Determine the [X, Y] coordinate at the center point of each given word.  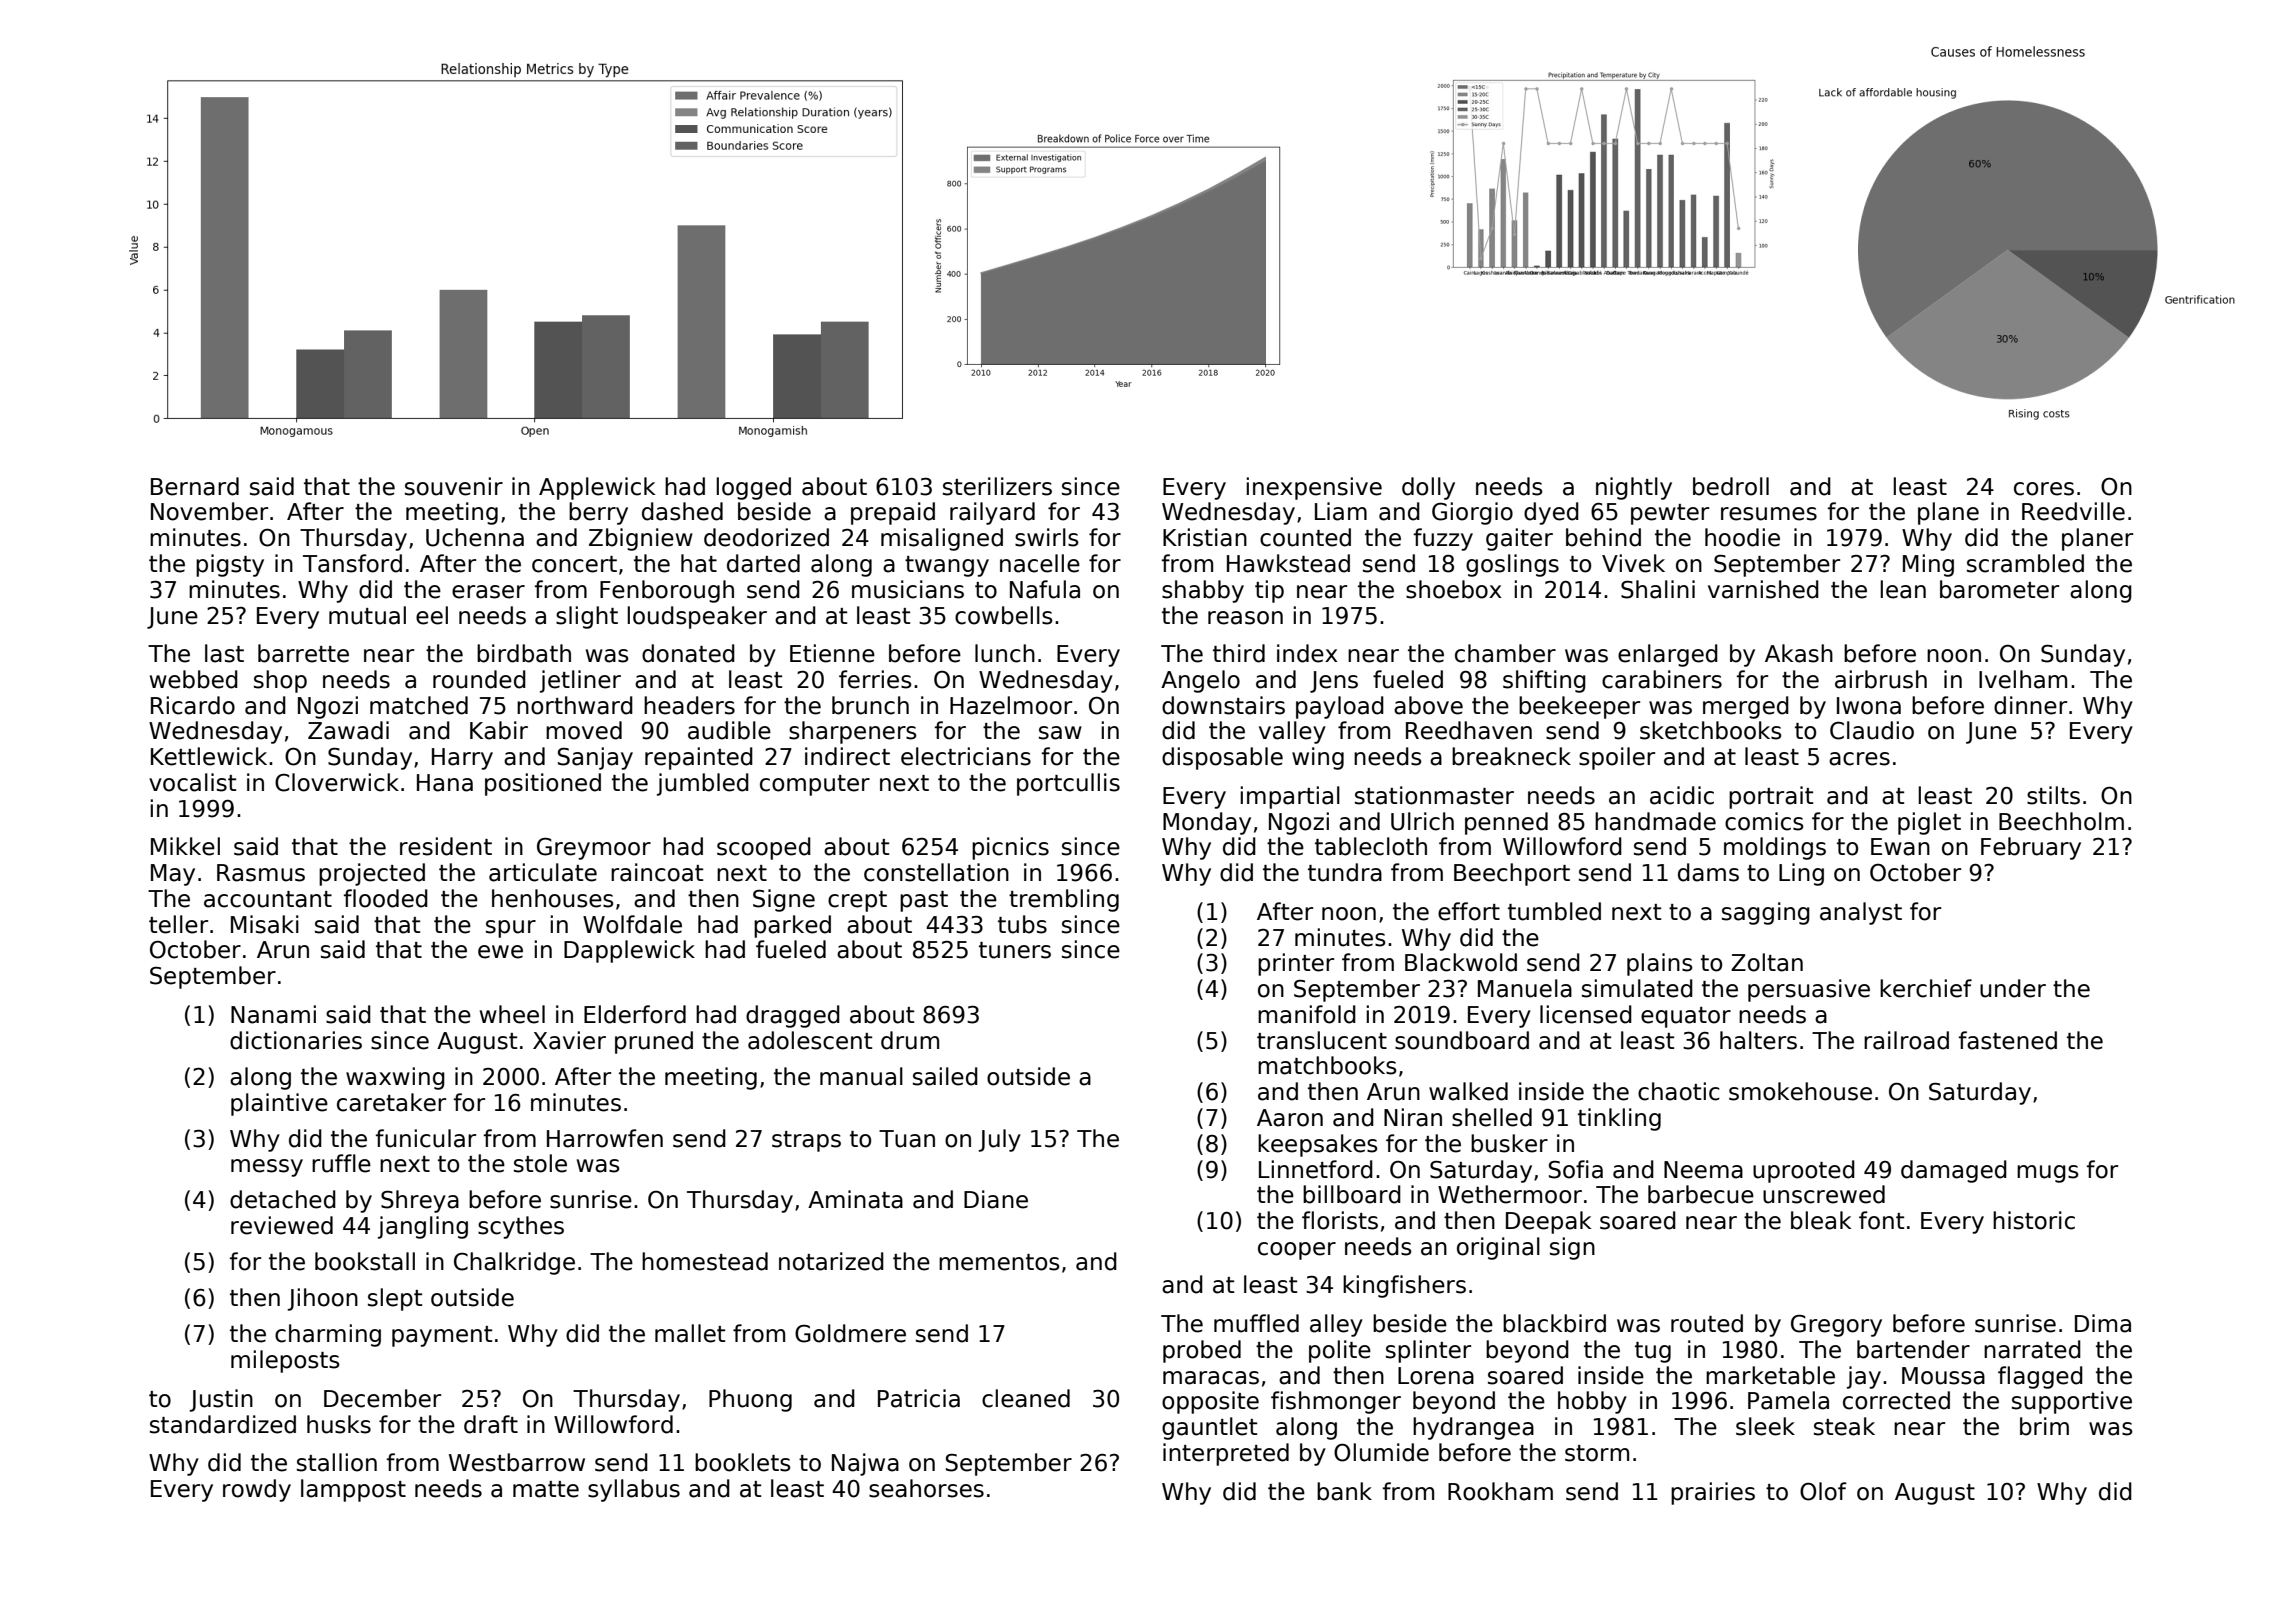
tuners [1015, 950]
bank [1344, 1491]
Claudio [1872, 730]
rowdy [257, 1490]
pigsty [230, 565]
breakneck [1511, 756]
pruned [654, 1042]
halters [1758, 1040]
